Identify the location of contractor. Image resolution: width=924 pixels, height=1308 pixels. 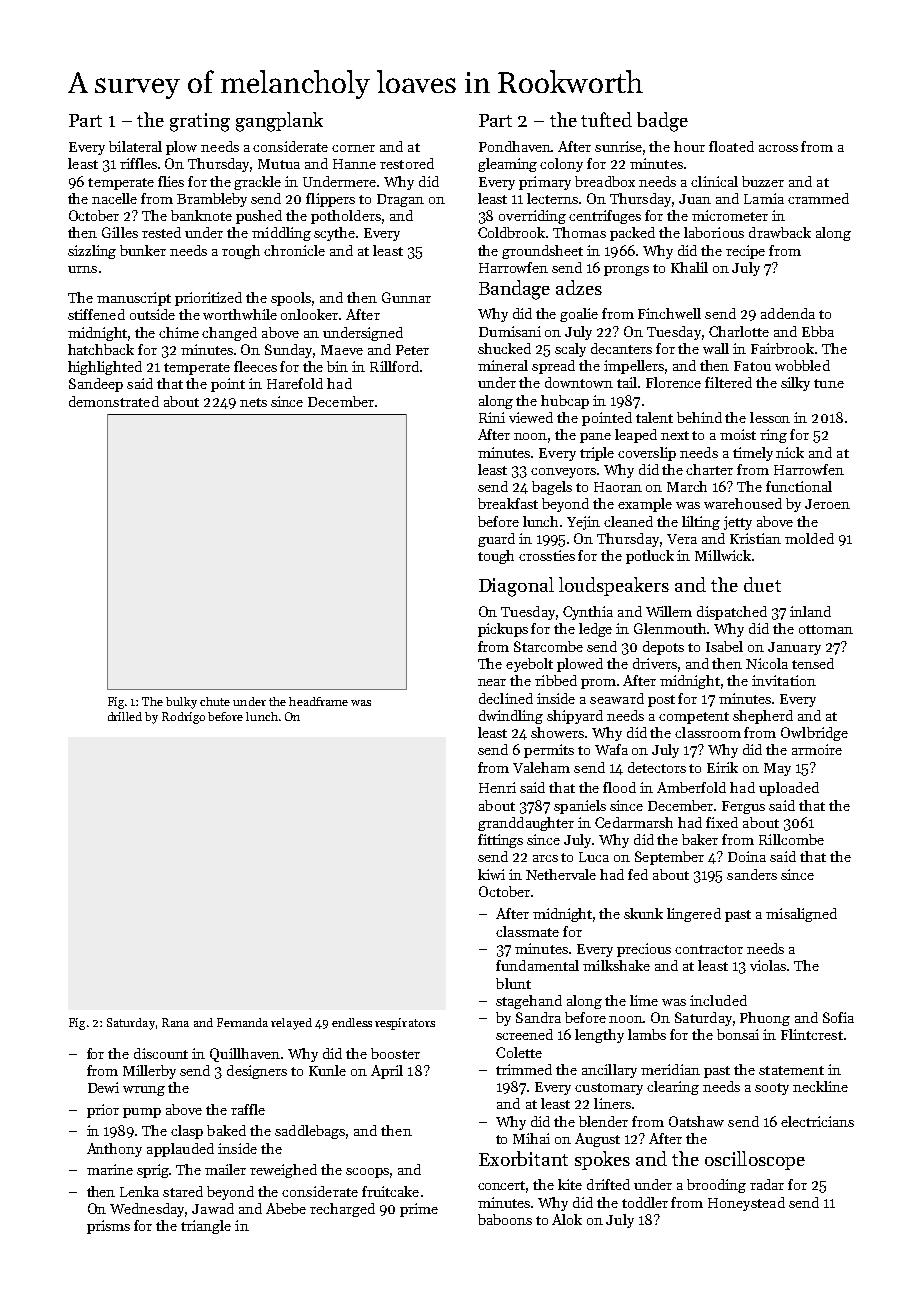
(709, 949).
